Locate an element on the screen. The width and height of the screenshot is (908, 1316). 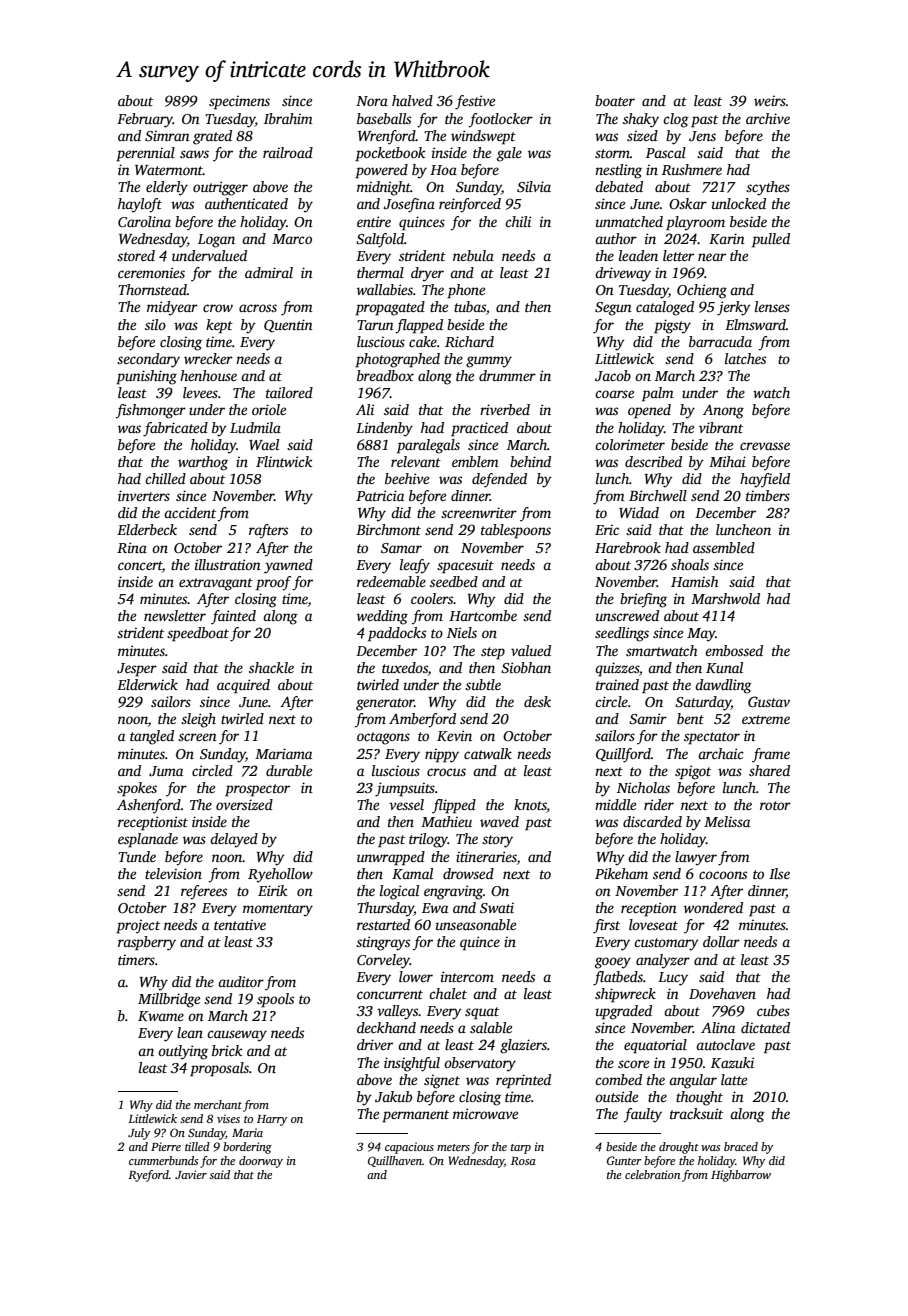
television is located at coordinates (173, 873).
